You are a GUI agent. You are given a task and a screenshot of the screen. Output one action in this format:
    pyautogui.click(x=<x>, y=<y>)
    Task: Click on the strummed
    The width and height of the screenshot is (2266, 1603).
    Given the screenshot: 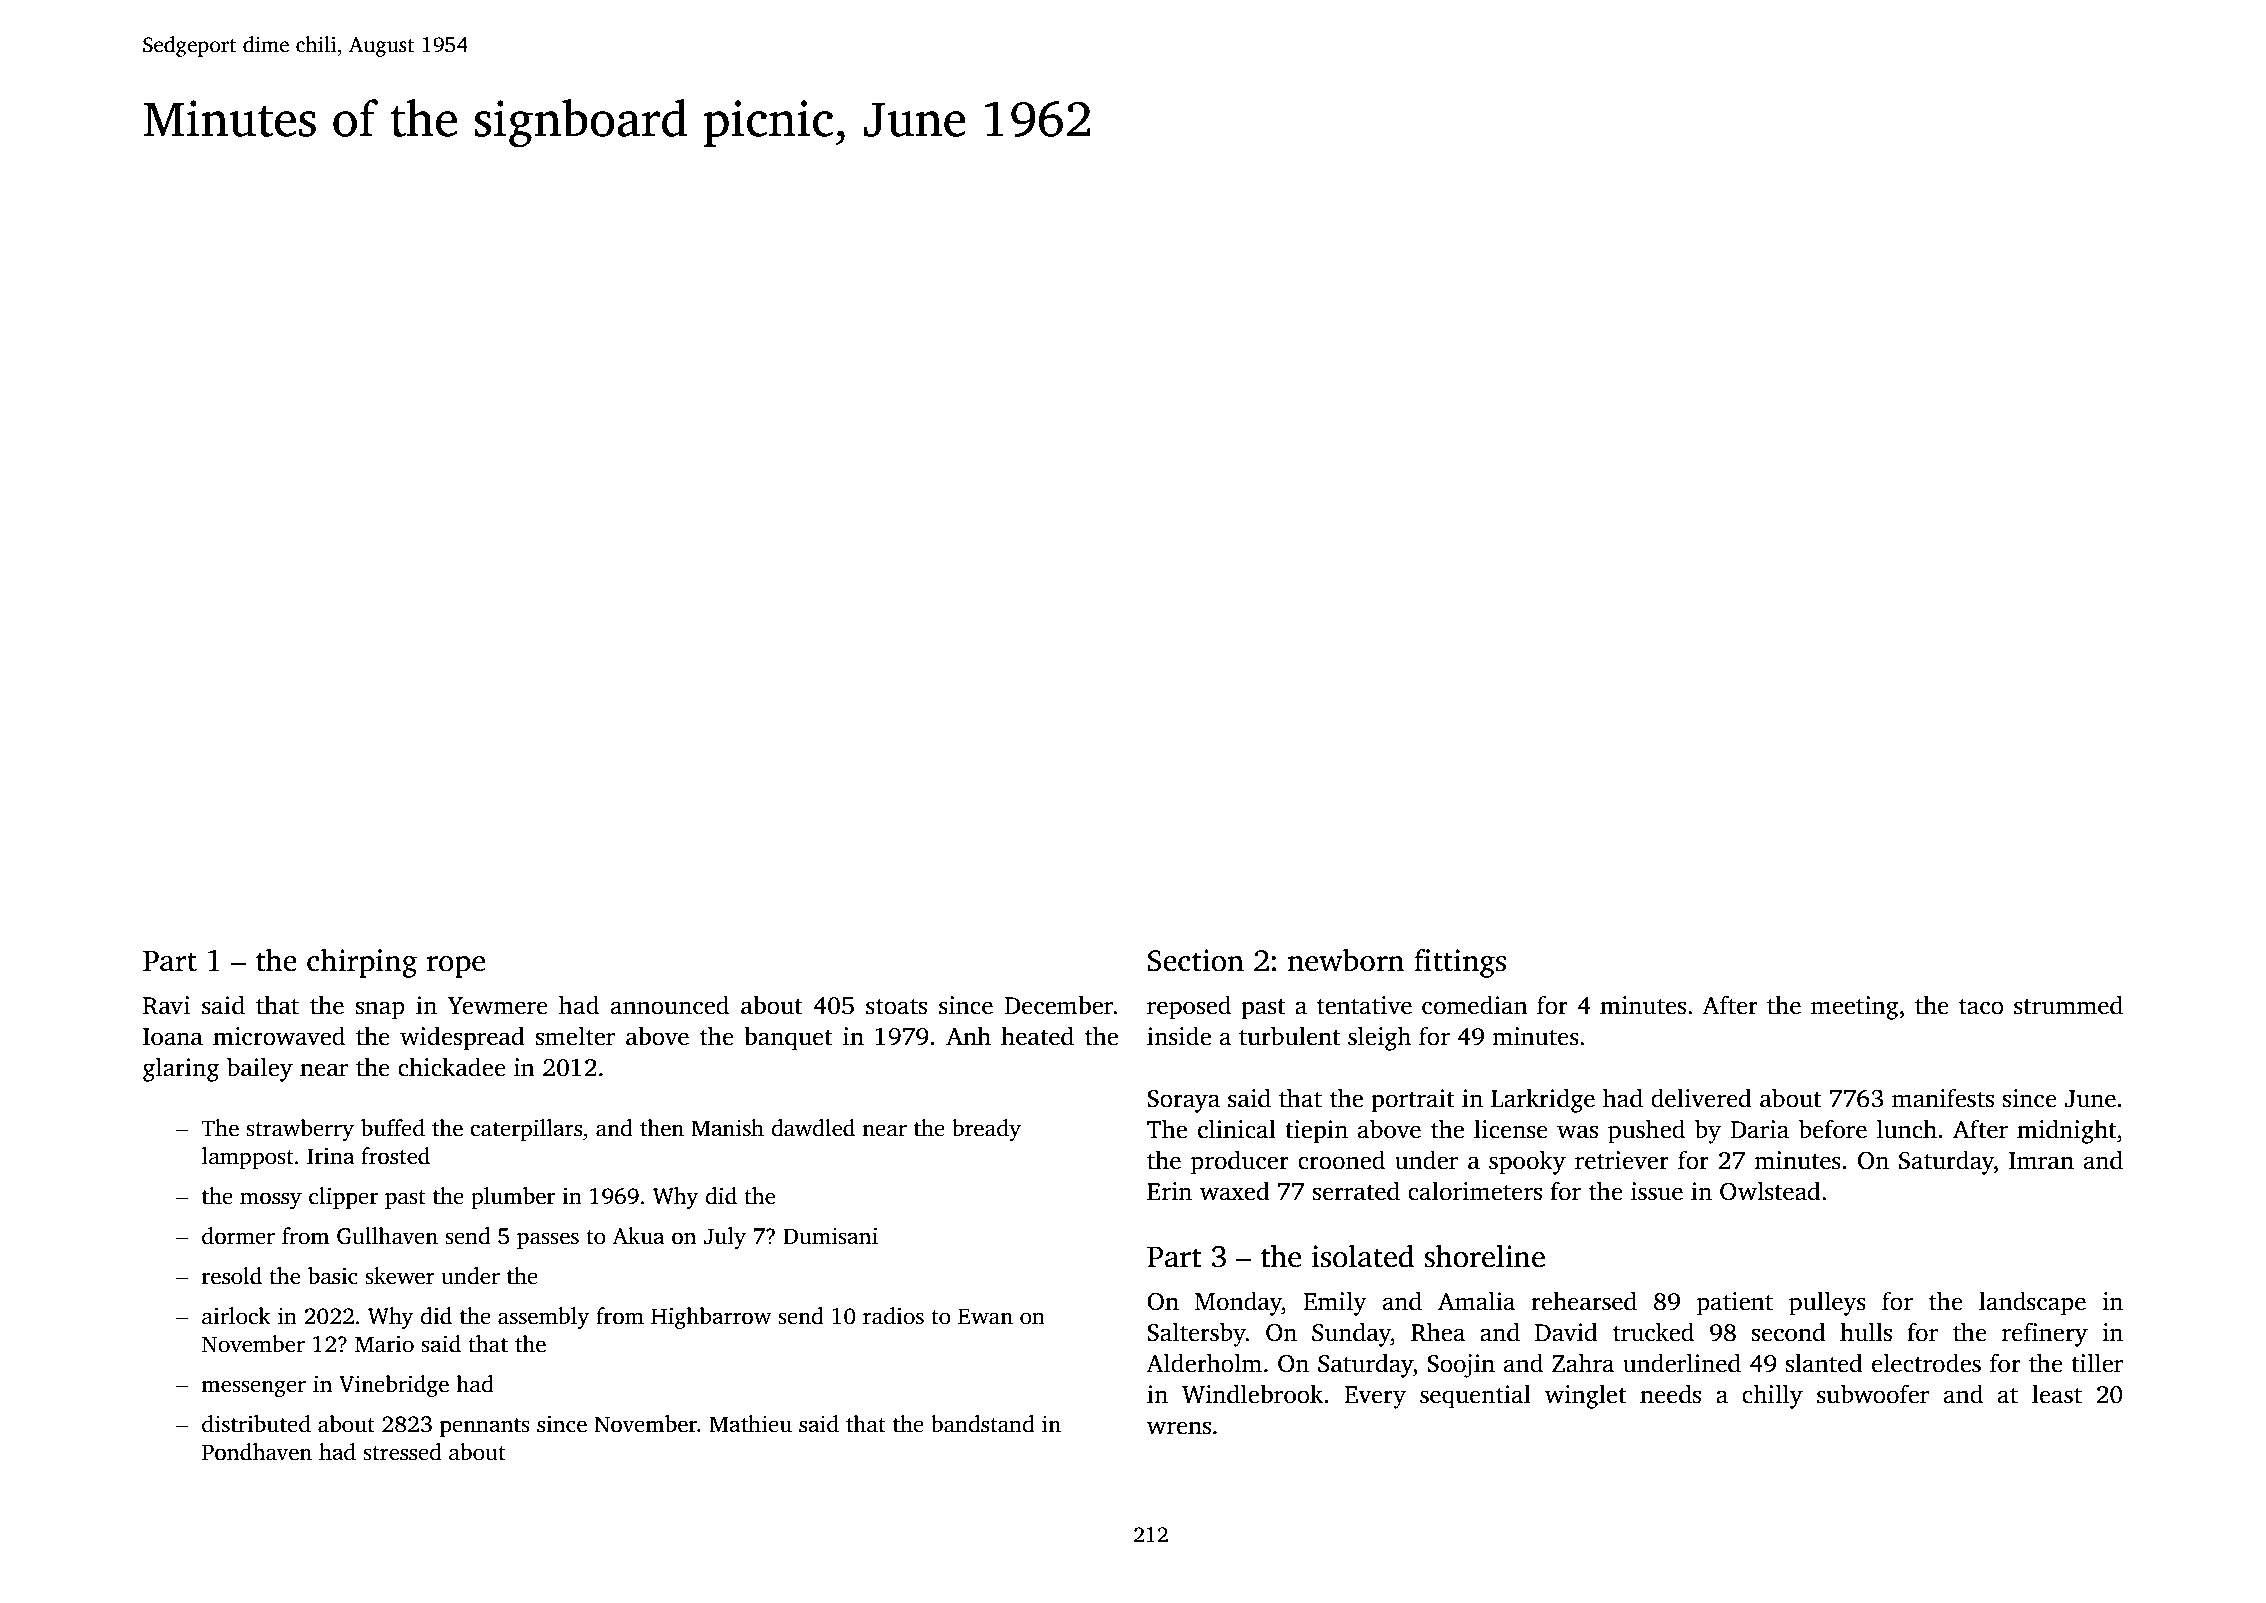 What is the action you would take?
    pyautogui.click(x=2068, y=1005)
